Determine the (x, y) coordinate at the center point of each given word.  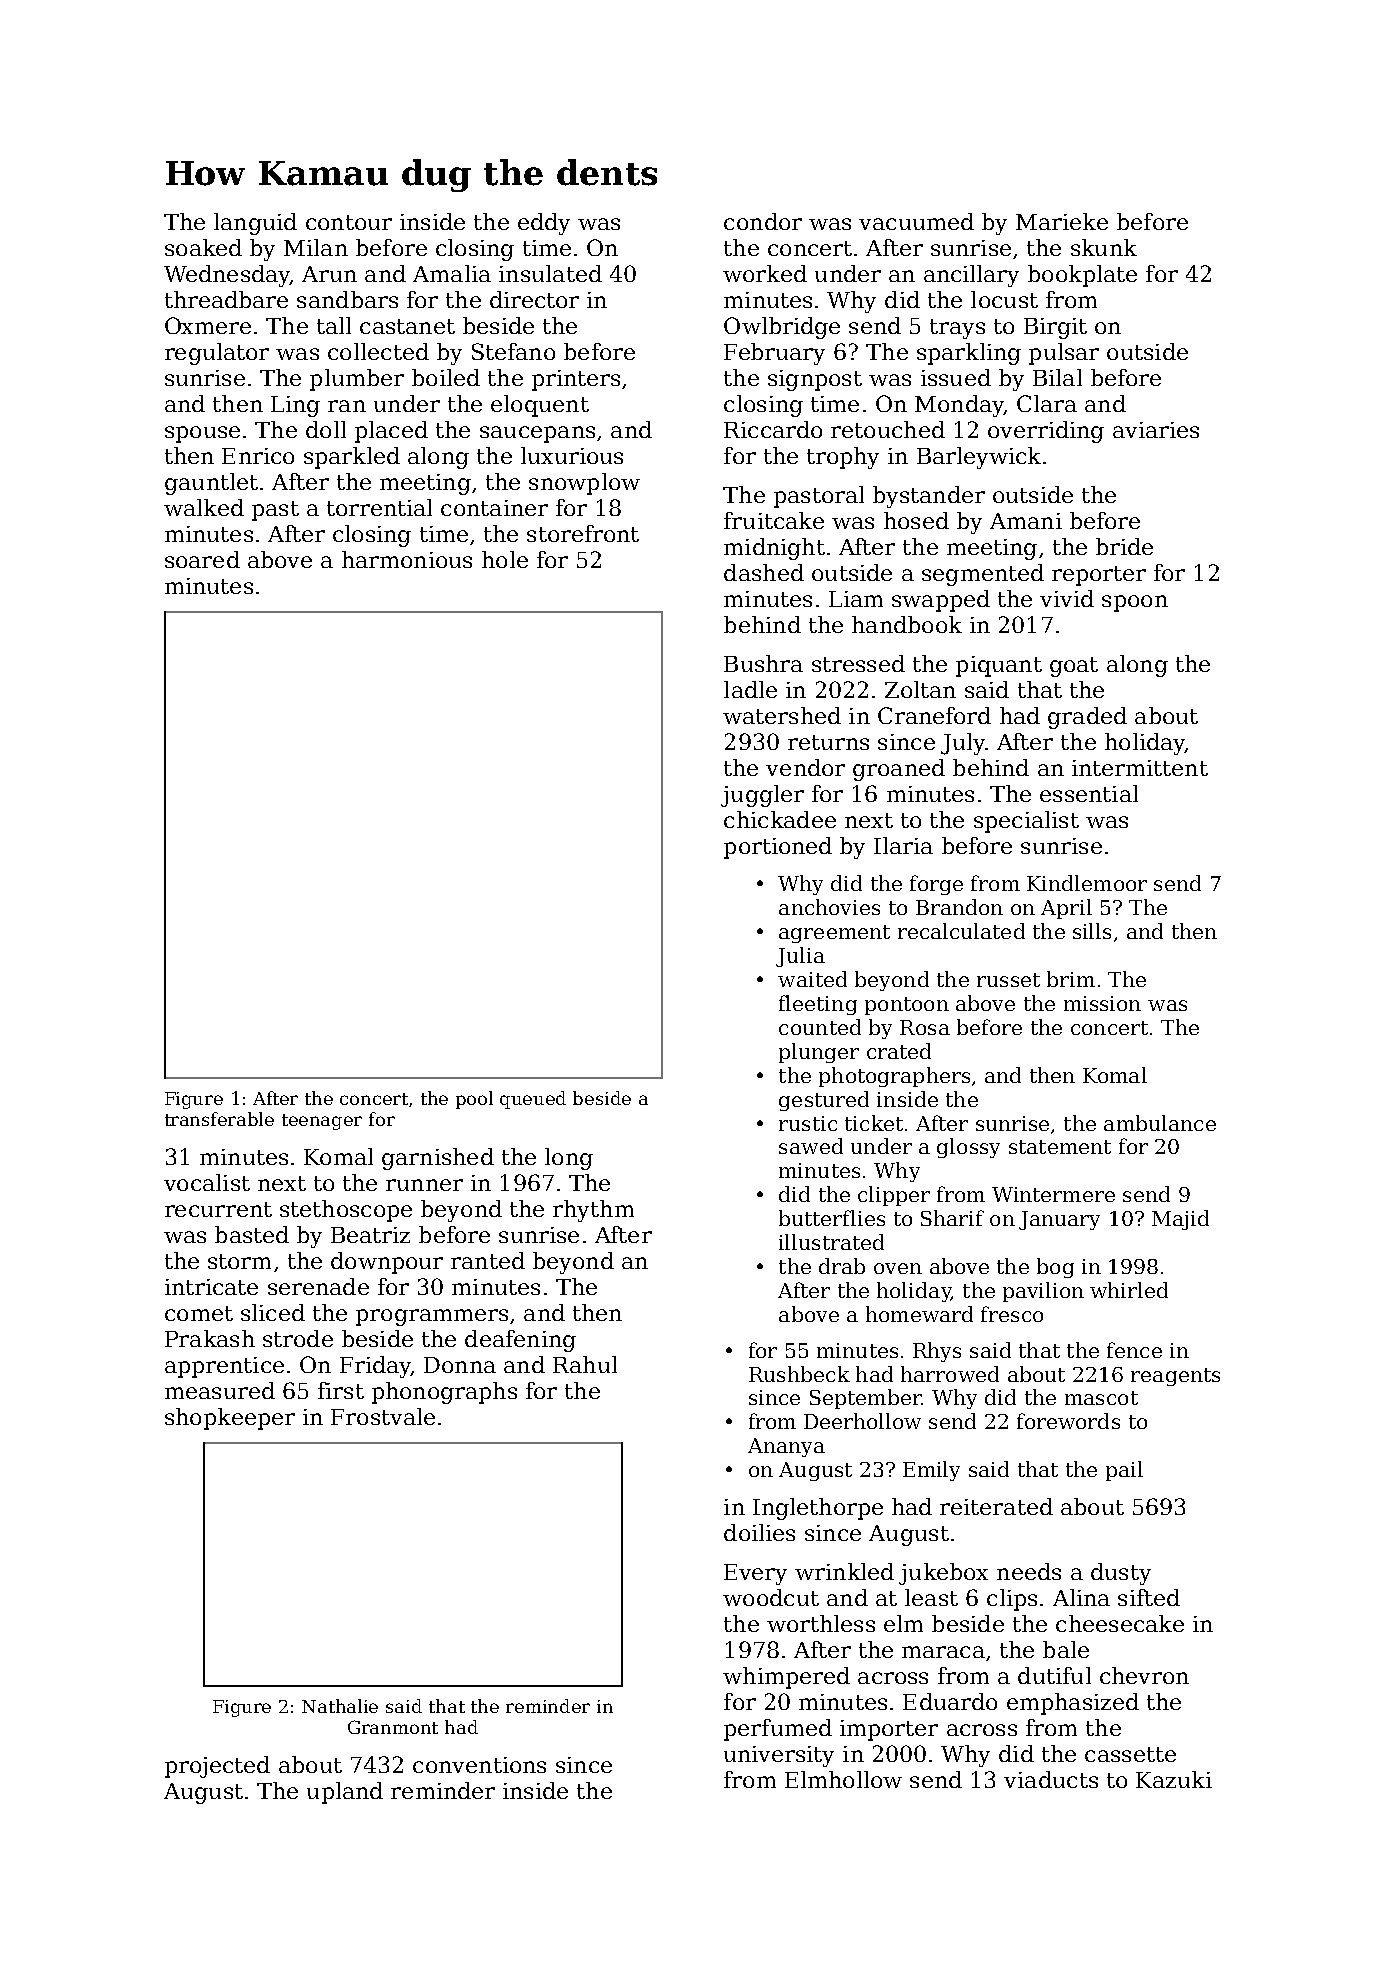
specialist (1026, 822)
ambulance (1160, 1123)
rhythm (593, 1211)
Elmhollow (843, 1779)
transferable (219, 1119)
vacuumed (916, 221)
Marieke (1062, 221)
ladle (750, 689)
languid (255, 224)
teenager (322, 1122)
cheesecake (1120, 1623)
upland (345, 1793)
